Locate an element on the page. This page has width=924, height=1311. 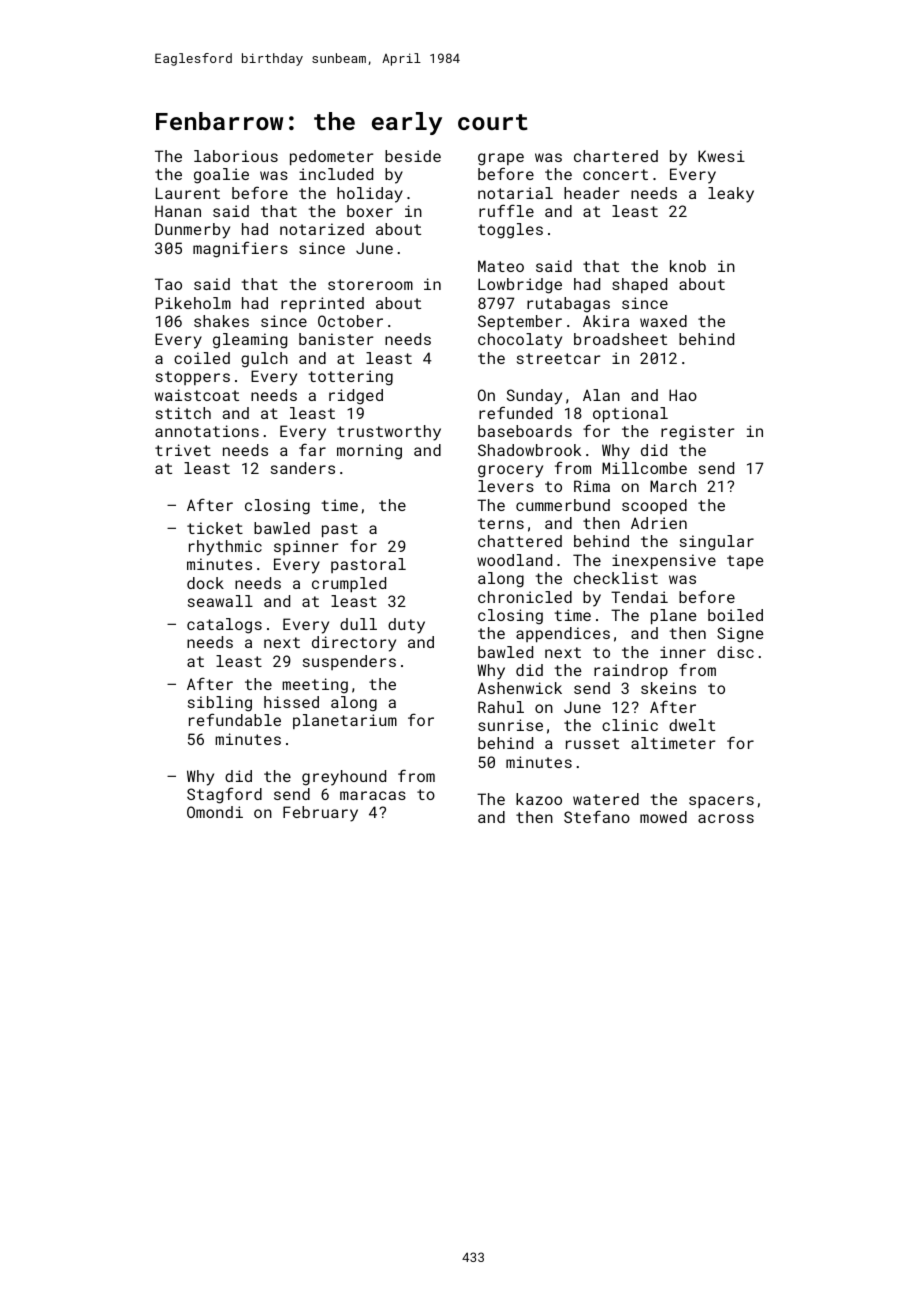
refundable is located at coordinates (235, 719).
